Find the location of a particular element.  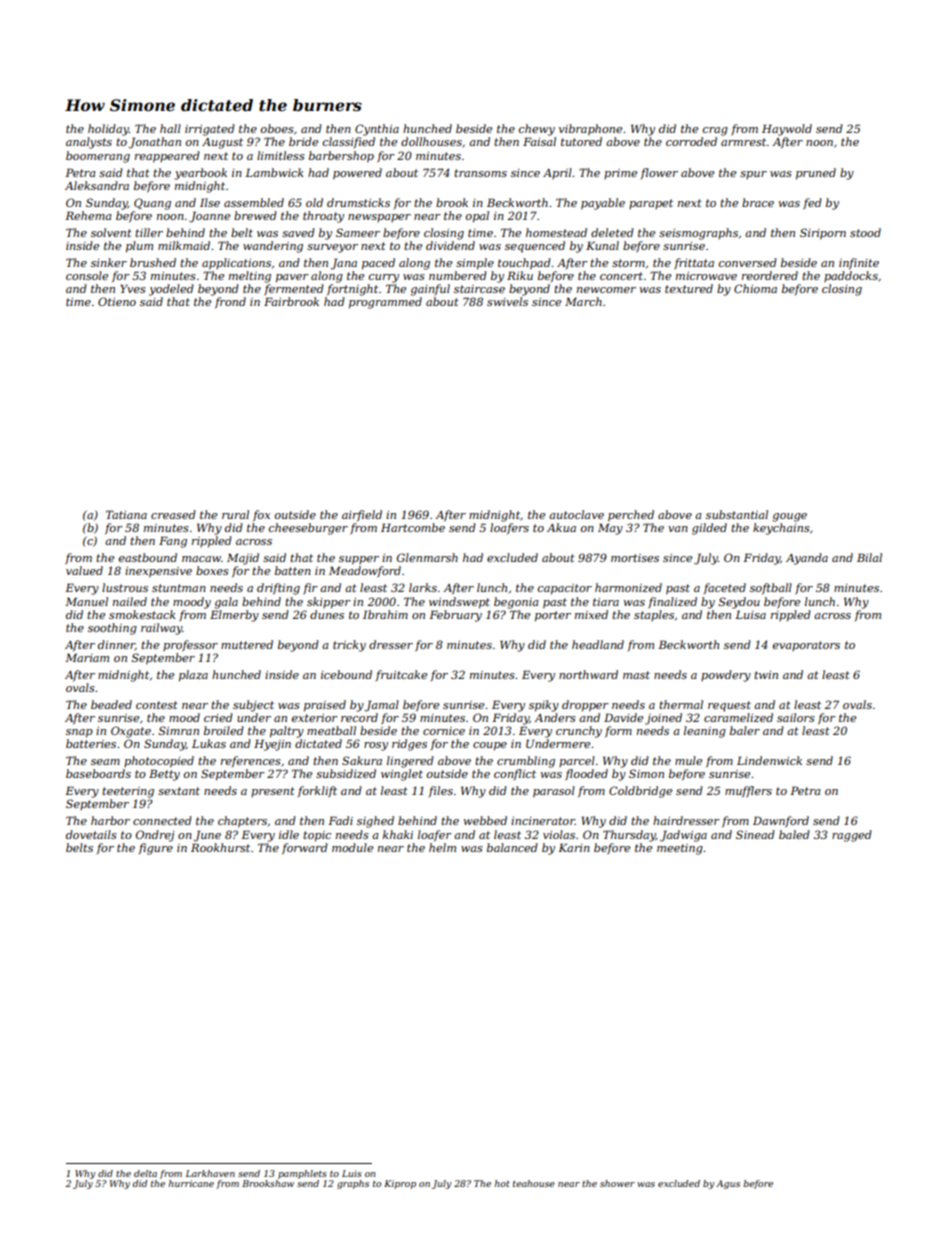

delta is located at coordinates (145, 1173).
